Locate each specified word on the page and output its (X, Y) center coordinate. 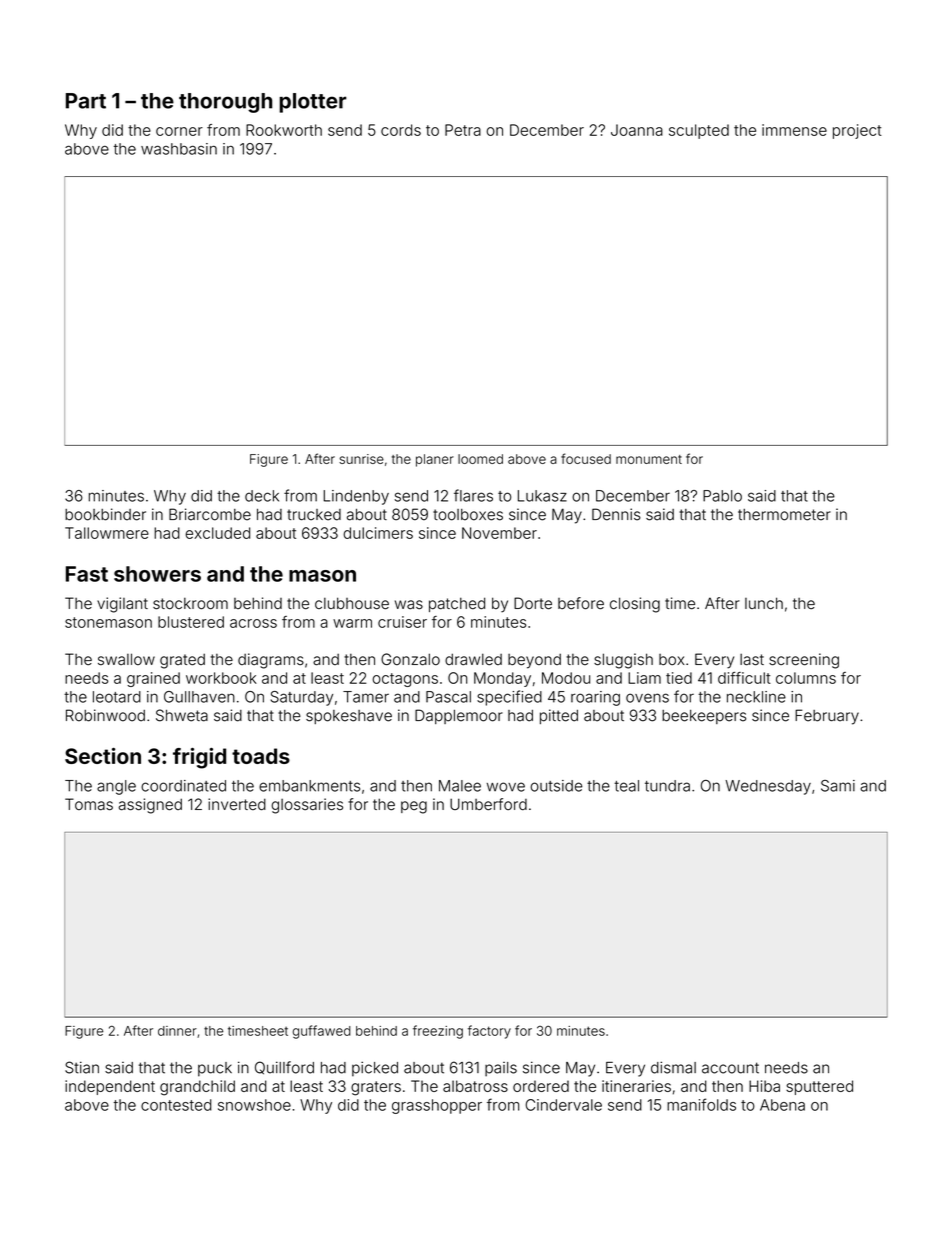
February (827, 717)
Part (86, 101)
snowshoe (254, 1105)
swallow (126, 659)
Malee (460, 786)
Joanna (637, 130)
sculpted (699, 131)
